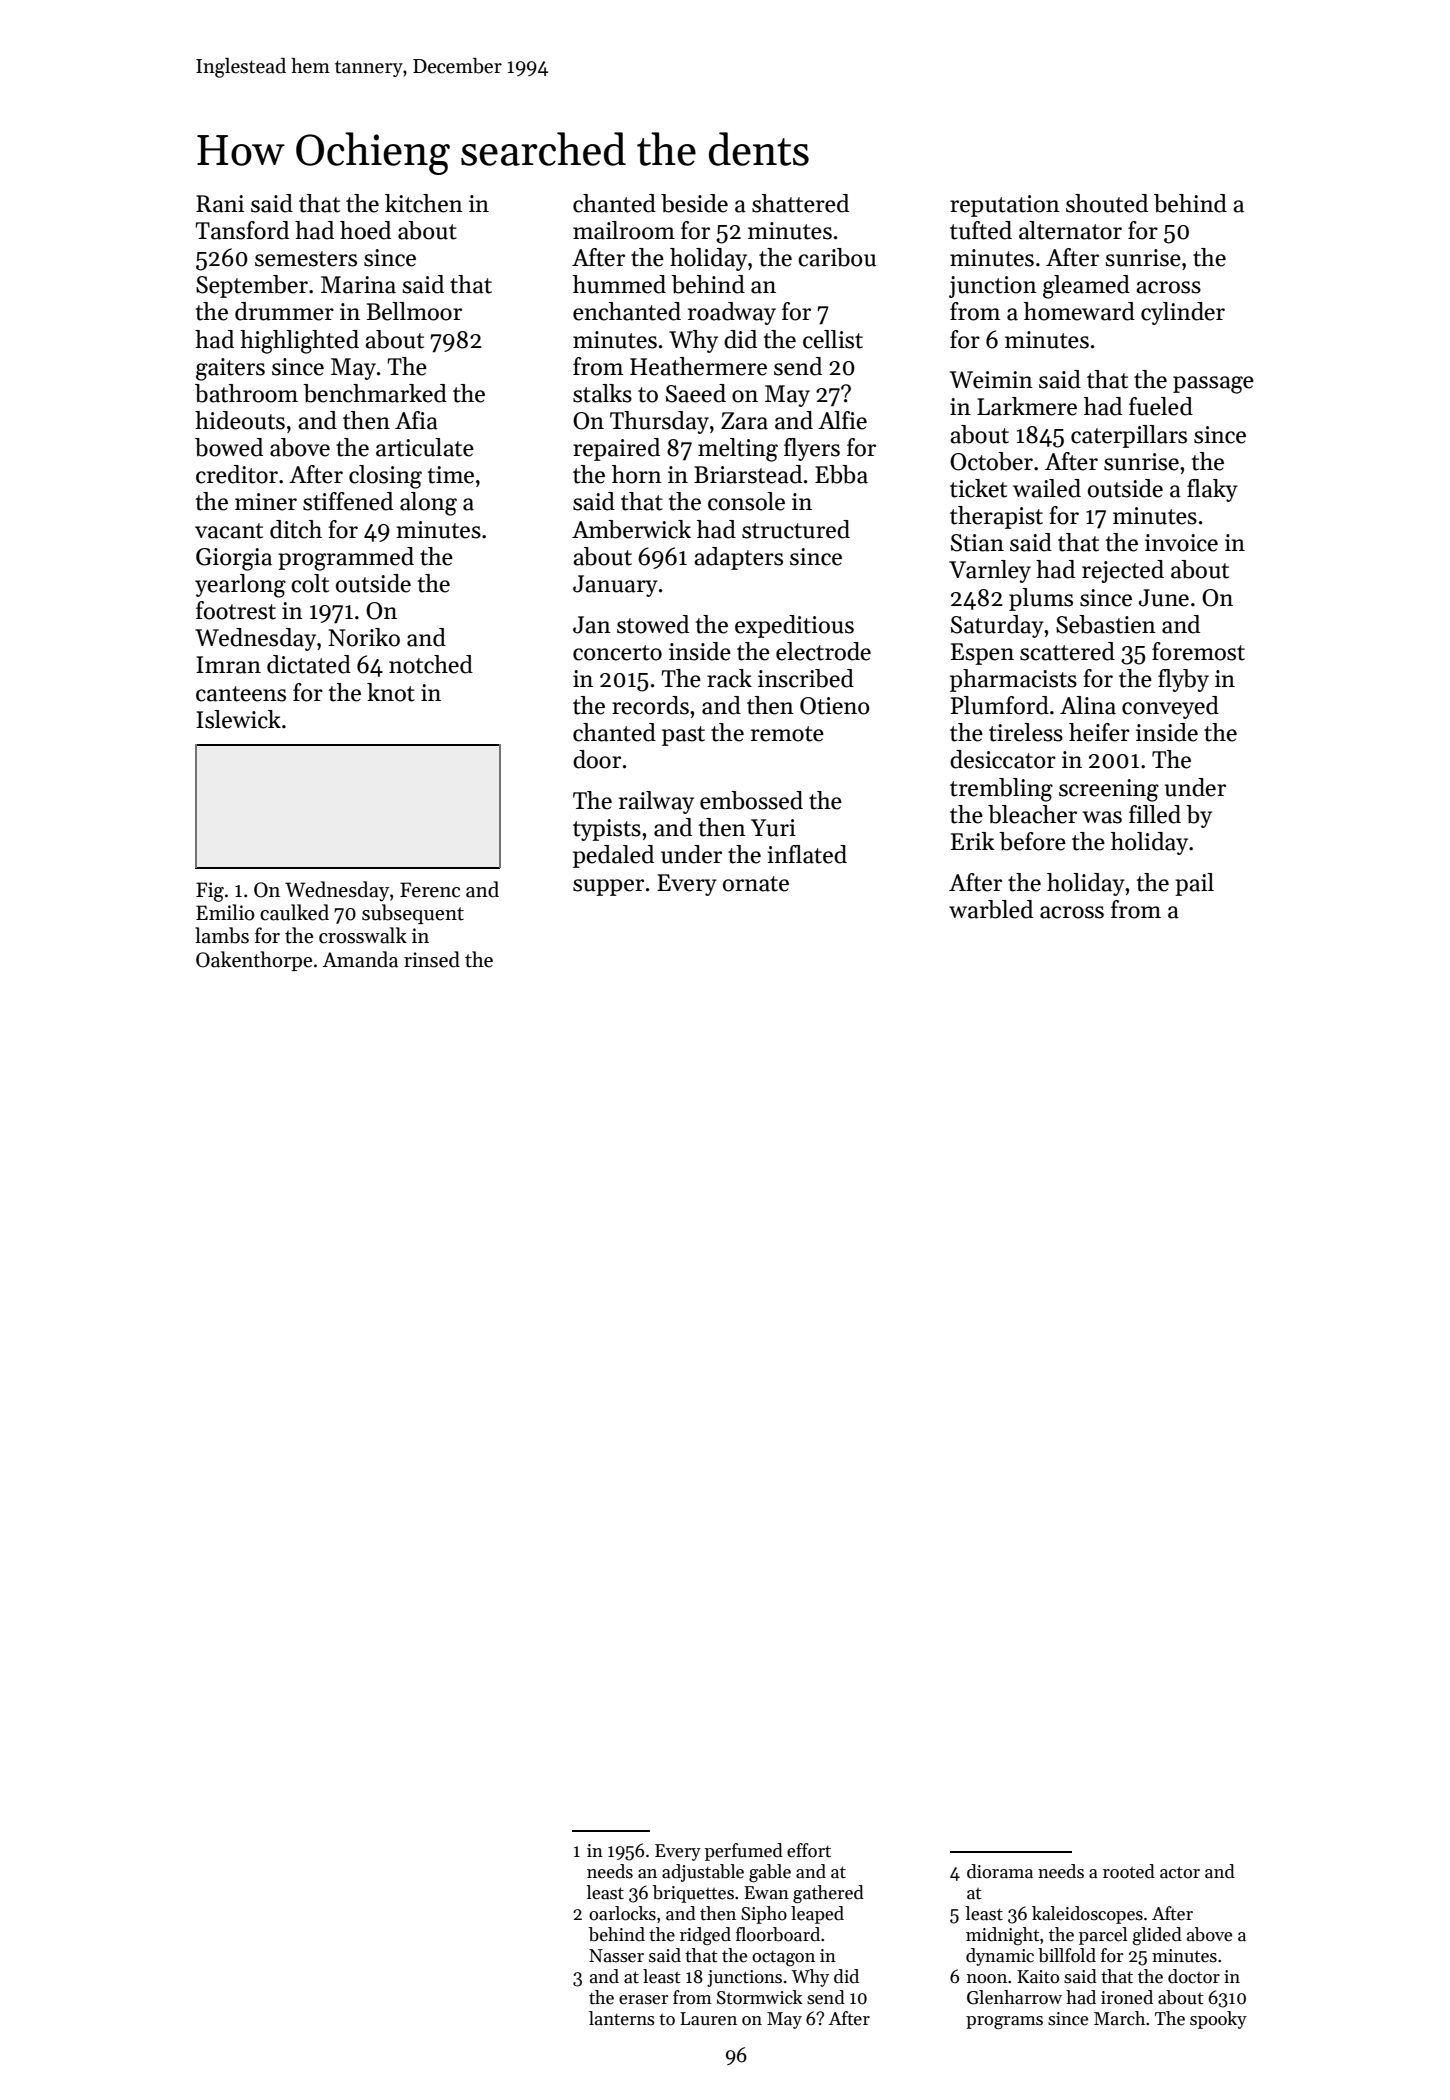  I want to click on passage, so click(1213, 385).
